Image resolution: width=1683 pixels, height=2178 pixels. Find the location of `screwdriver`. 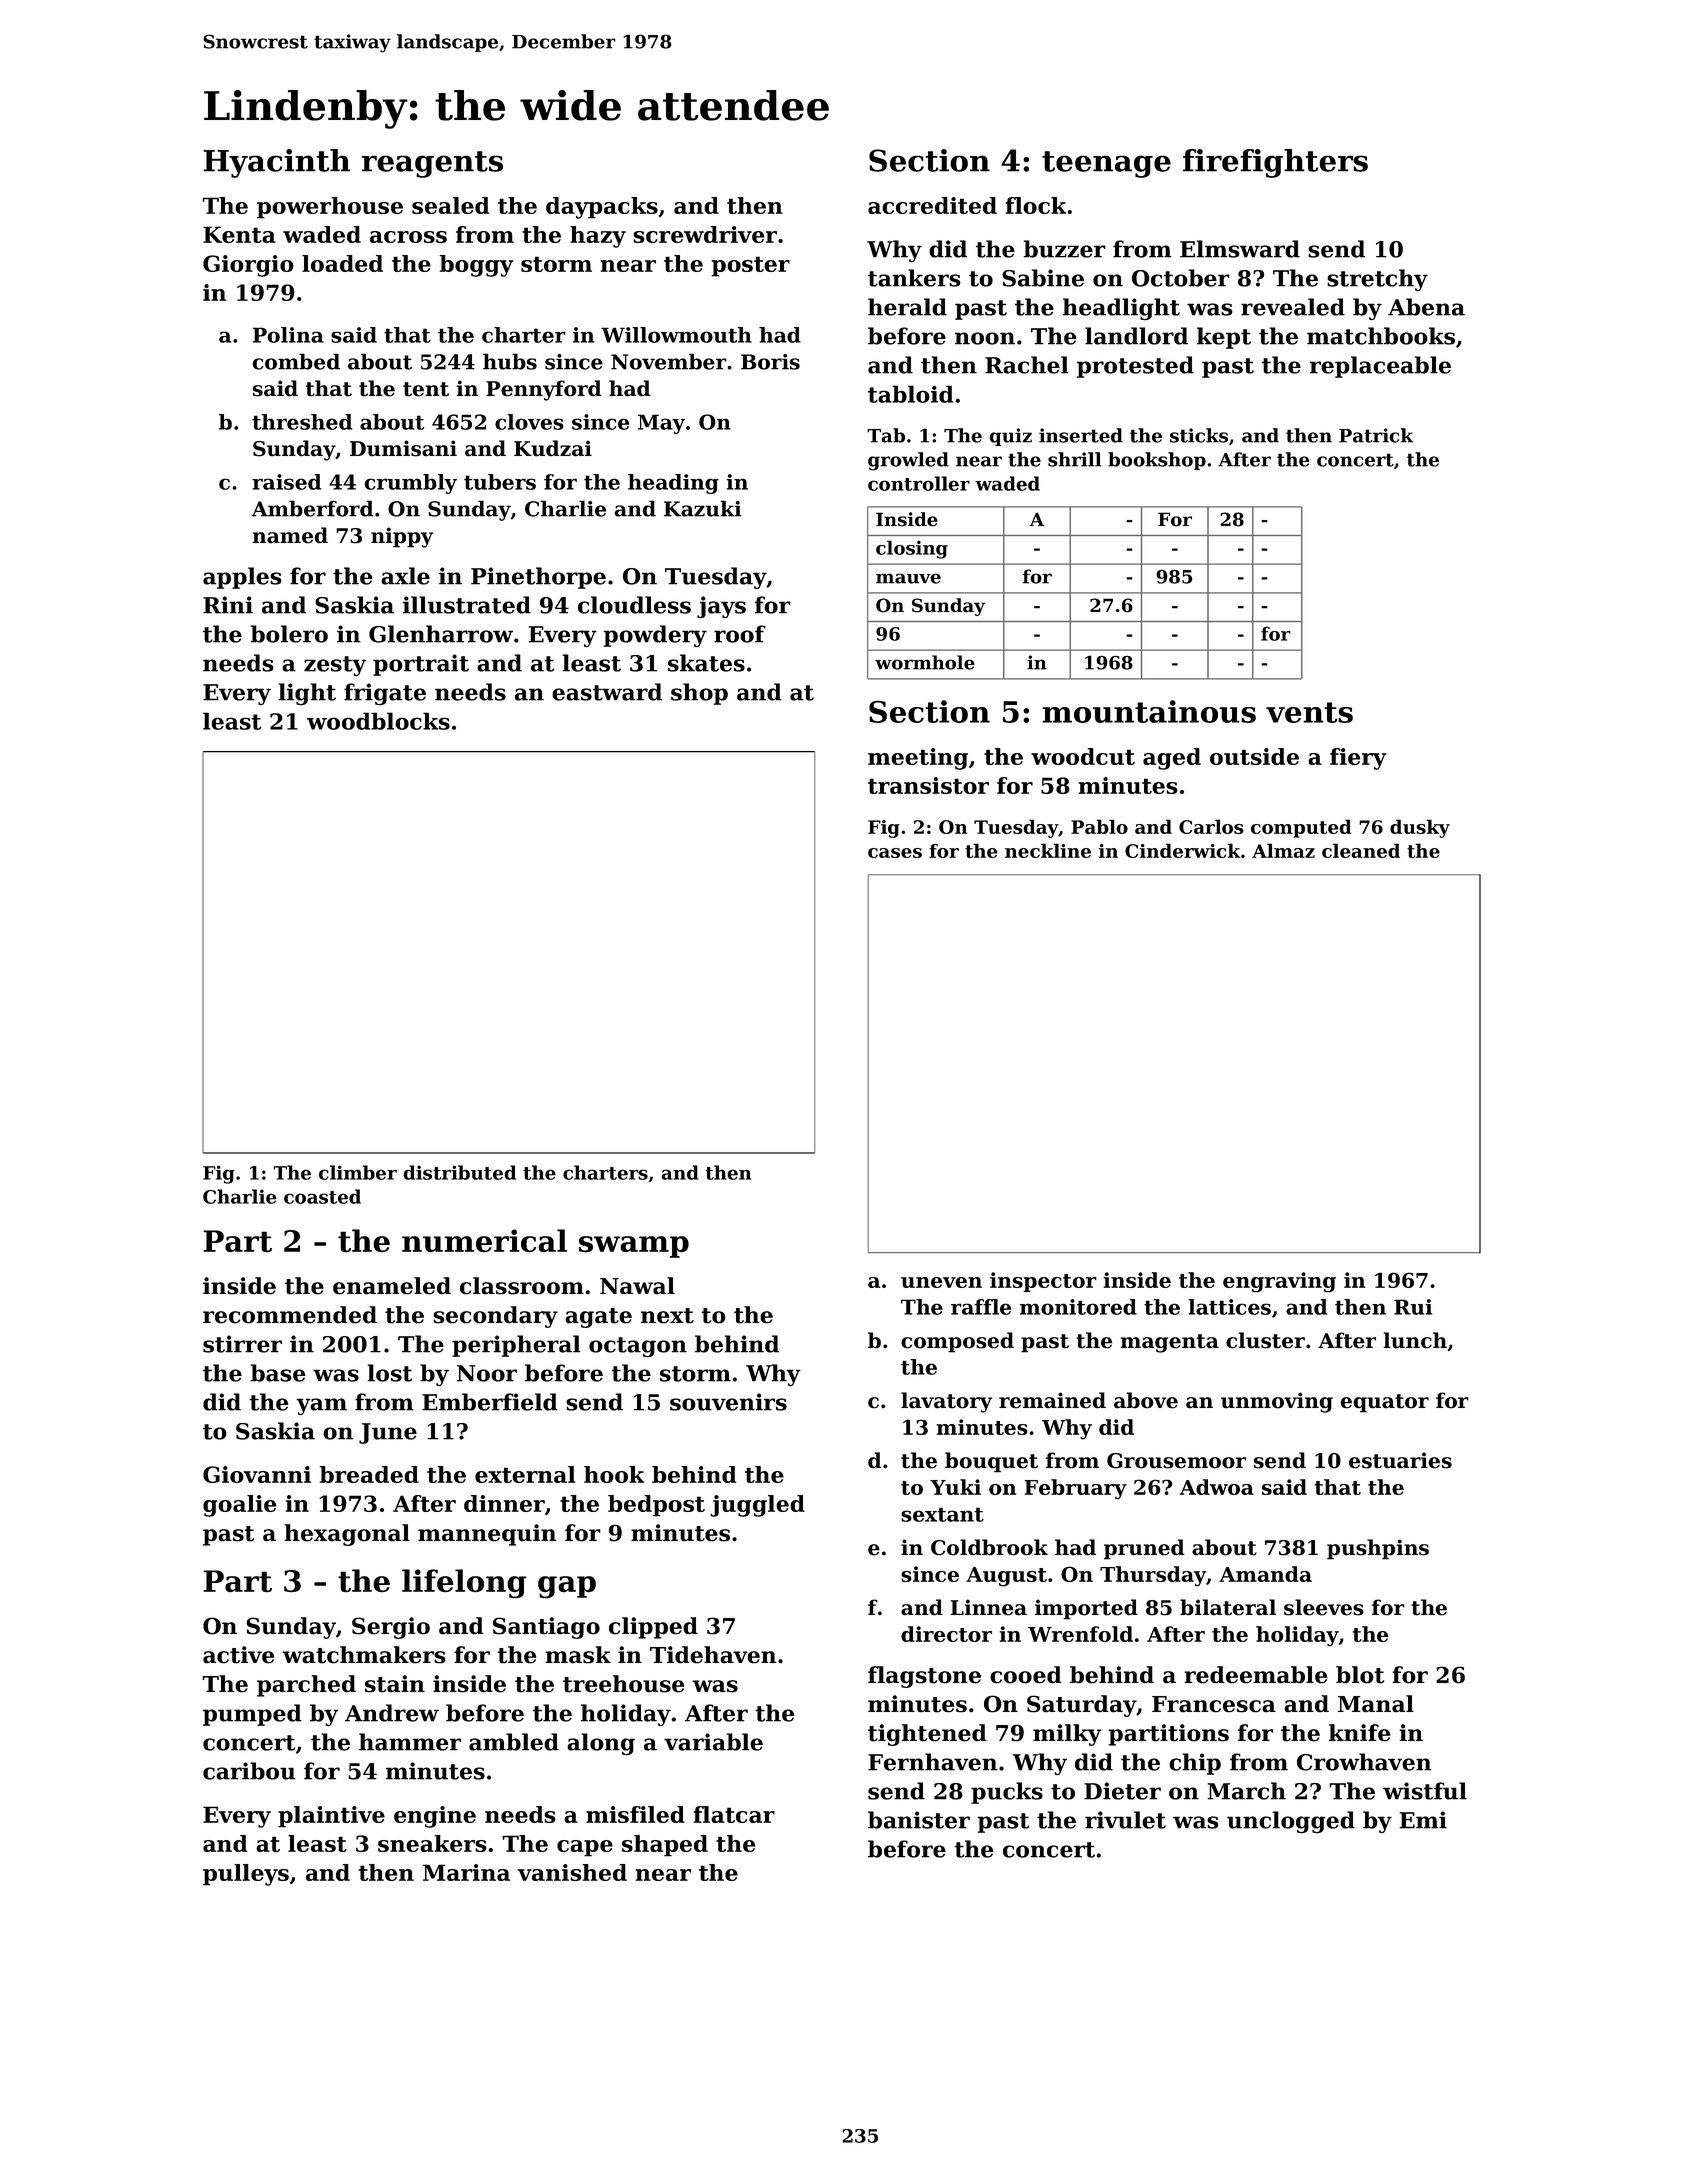

screwdriver is located at coordinates (705, 234).
